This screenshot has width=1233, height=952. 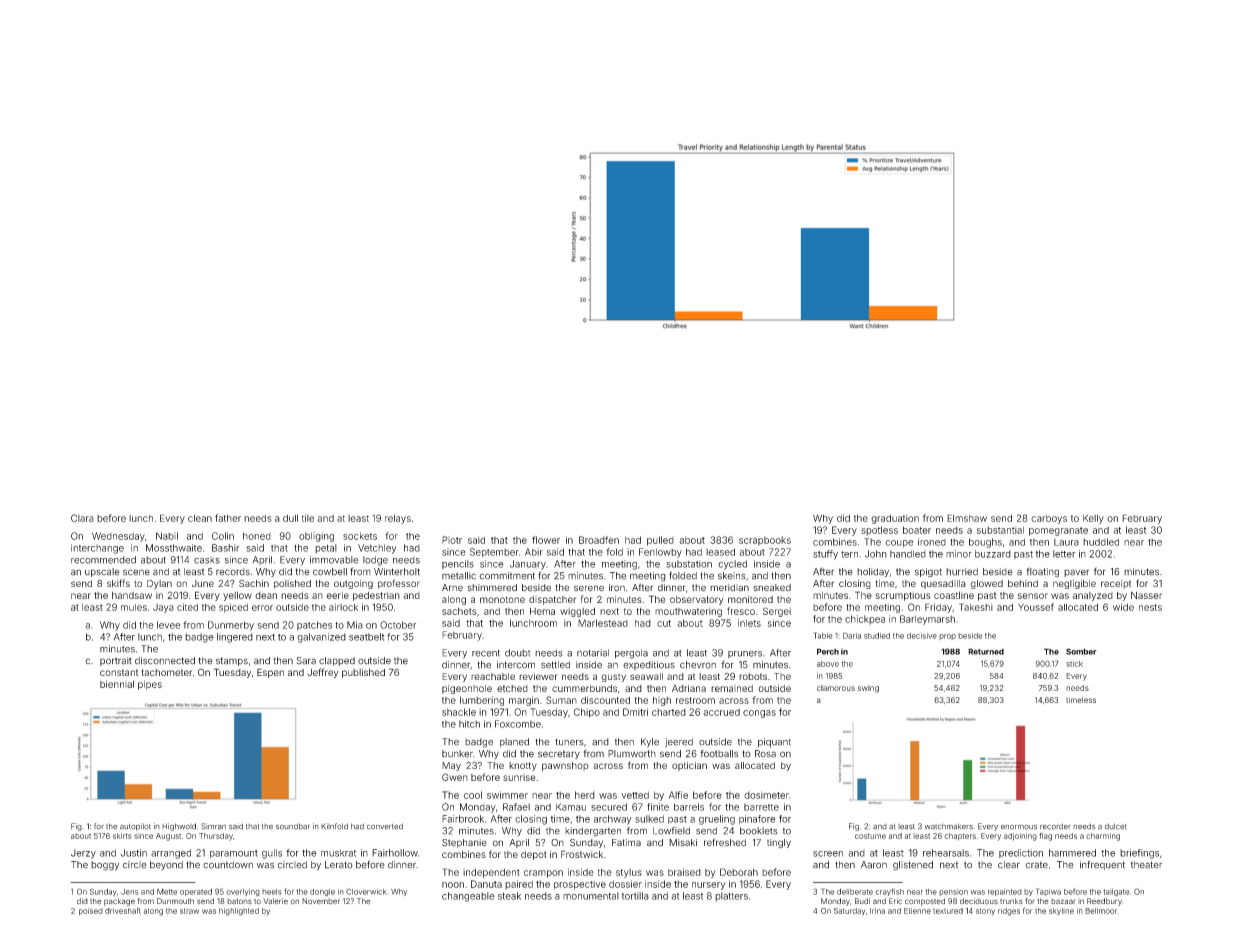 I want to click on scrapbooks, so click(x=765, y=541).
